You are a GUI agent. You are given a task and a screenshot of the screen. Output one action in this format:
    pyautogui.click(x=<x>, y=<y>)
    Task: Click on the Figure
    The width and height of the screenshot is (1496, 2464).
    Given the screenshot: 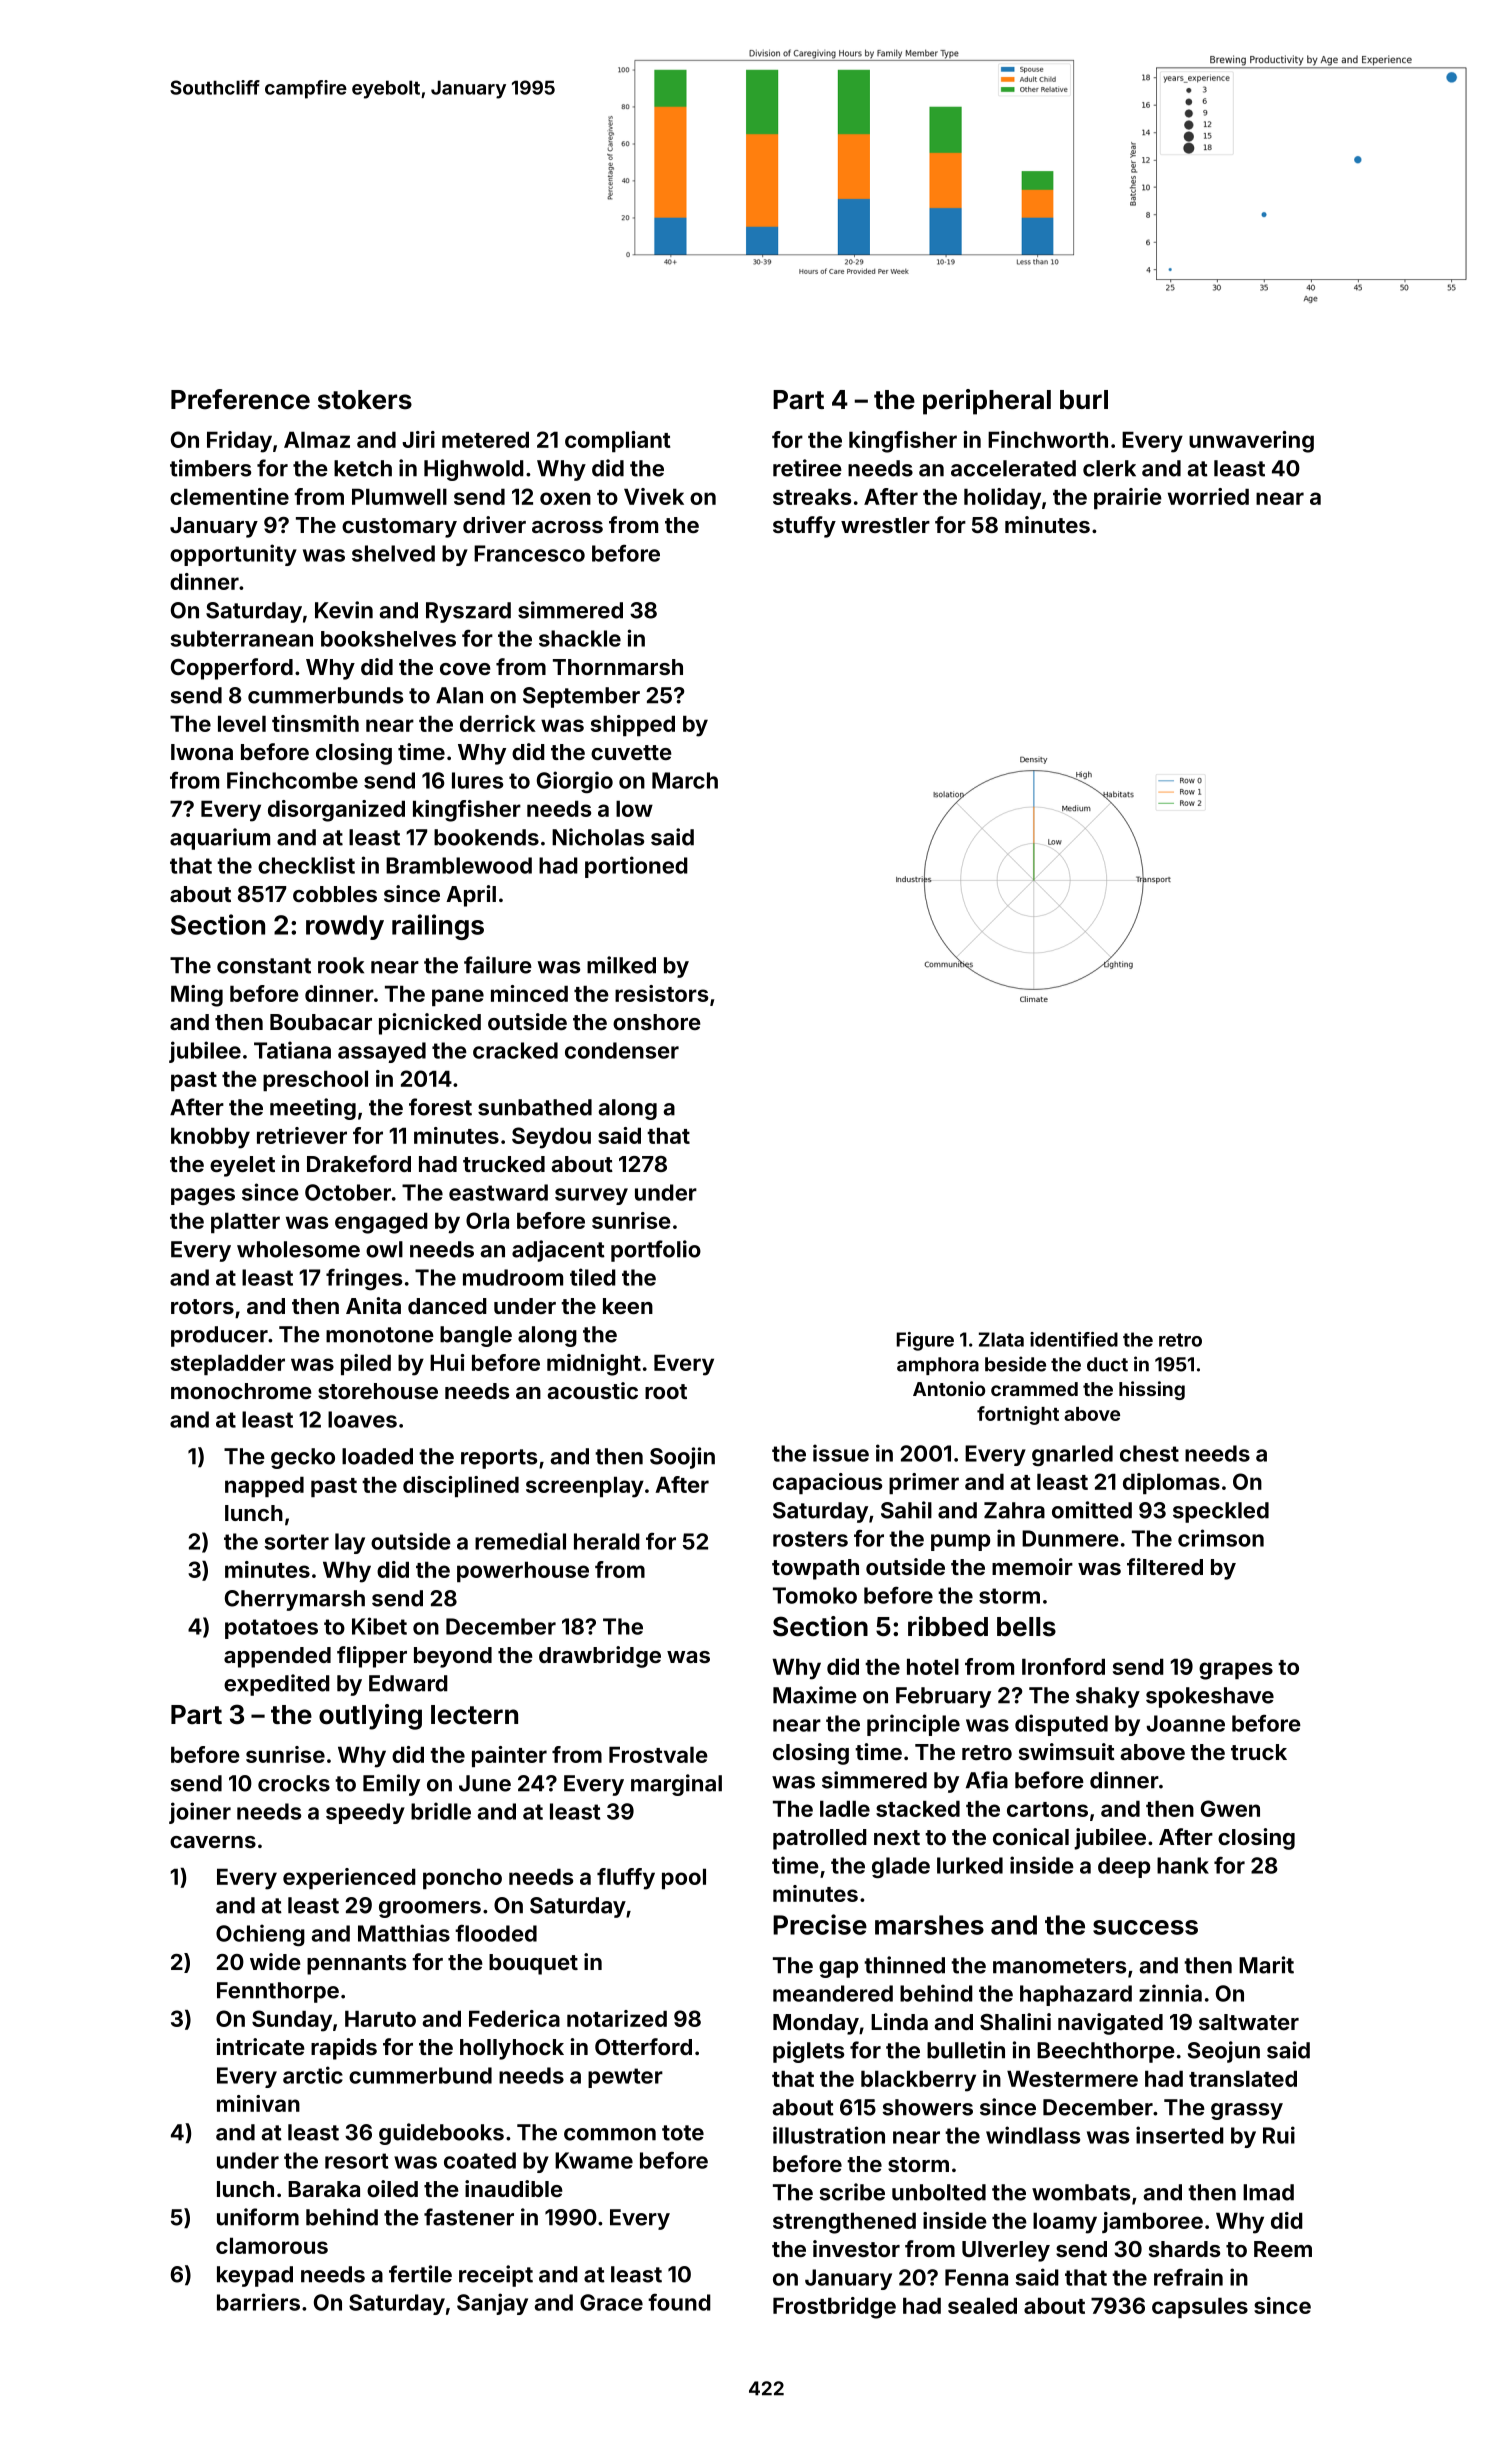 What is the action you would take?
    pyautogui.click(x=925, y=1341)
